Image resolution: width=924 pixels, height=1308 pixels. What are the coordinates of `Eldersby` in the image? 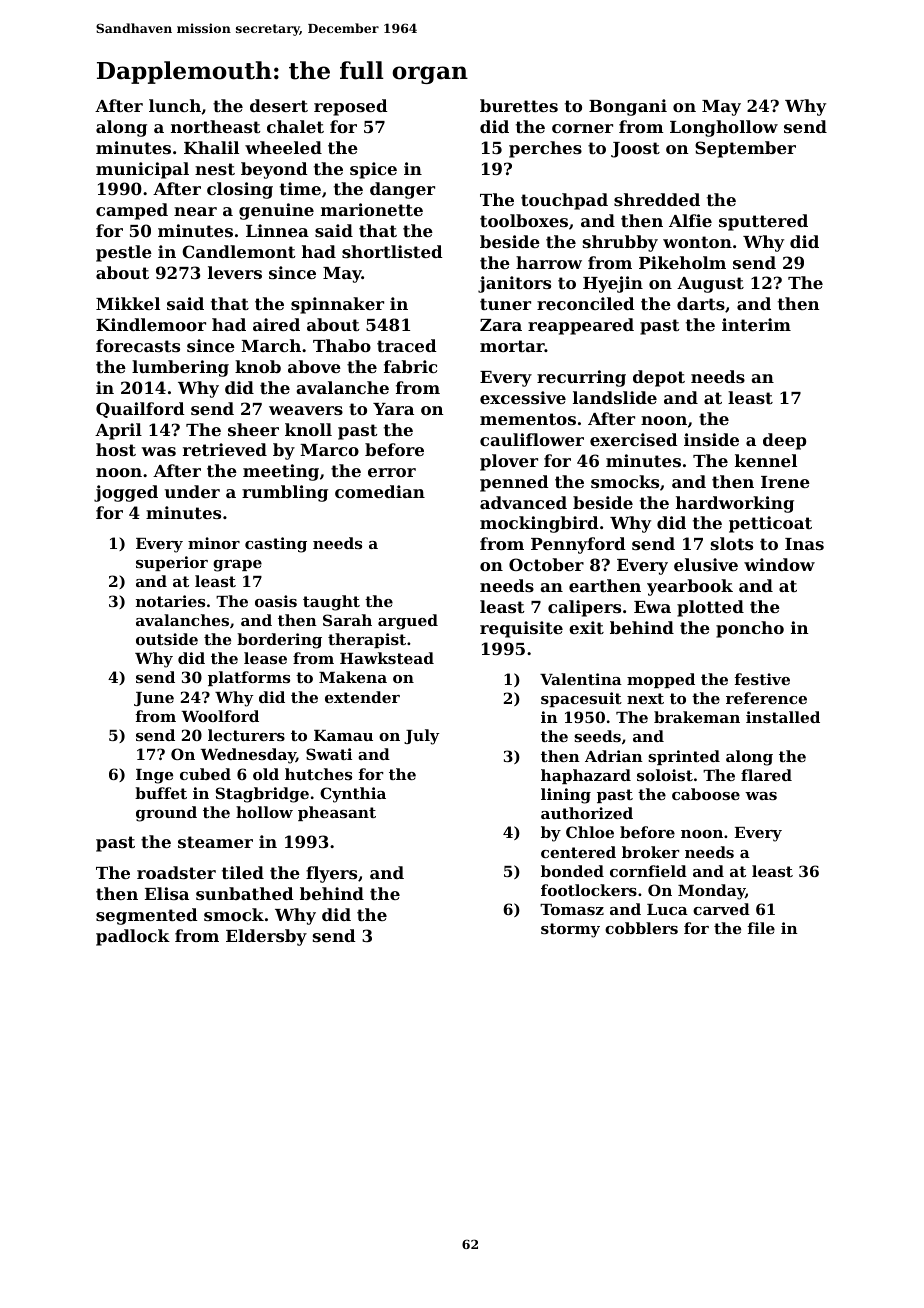 It's located at (266, 937).
